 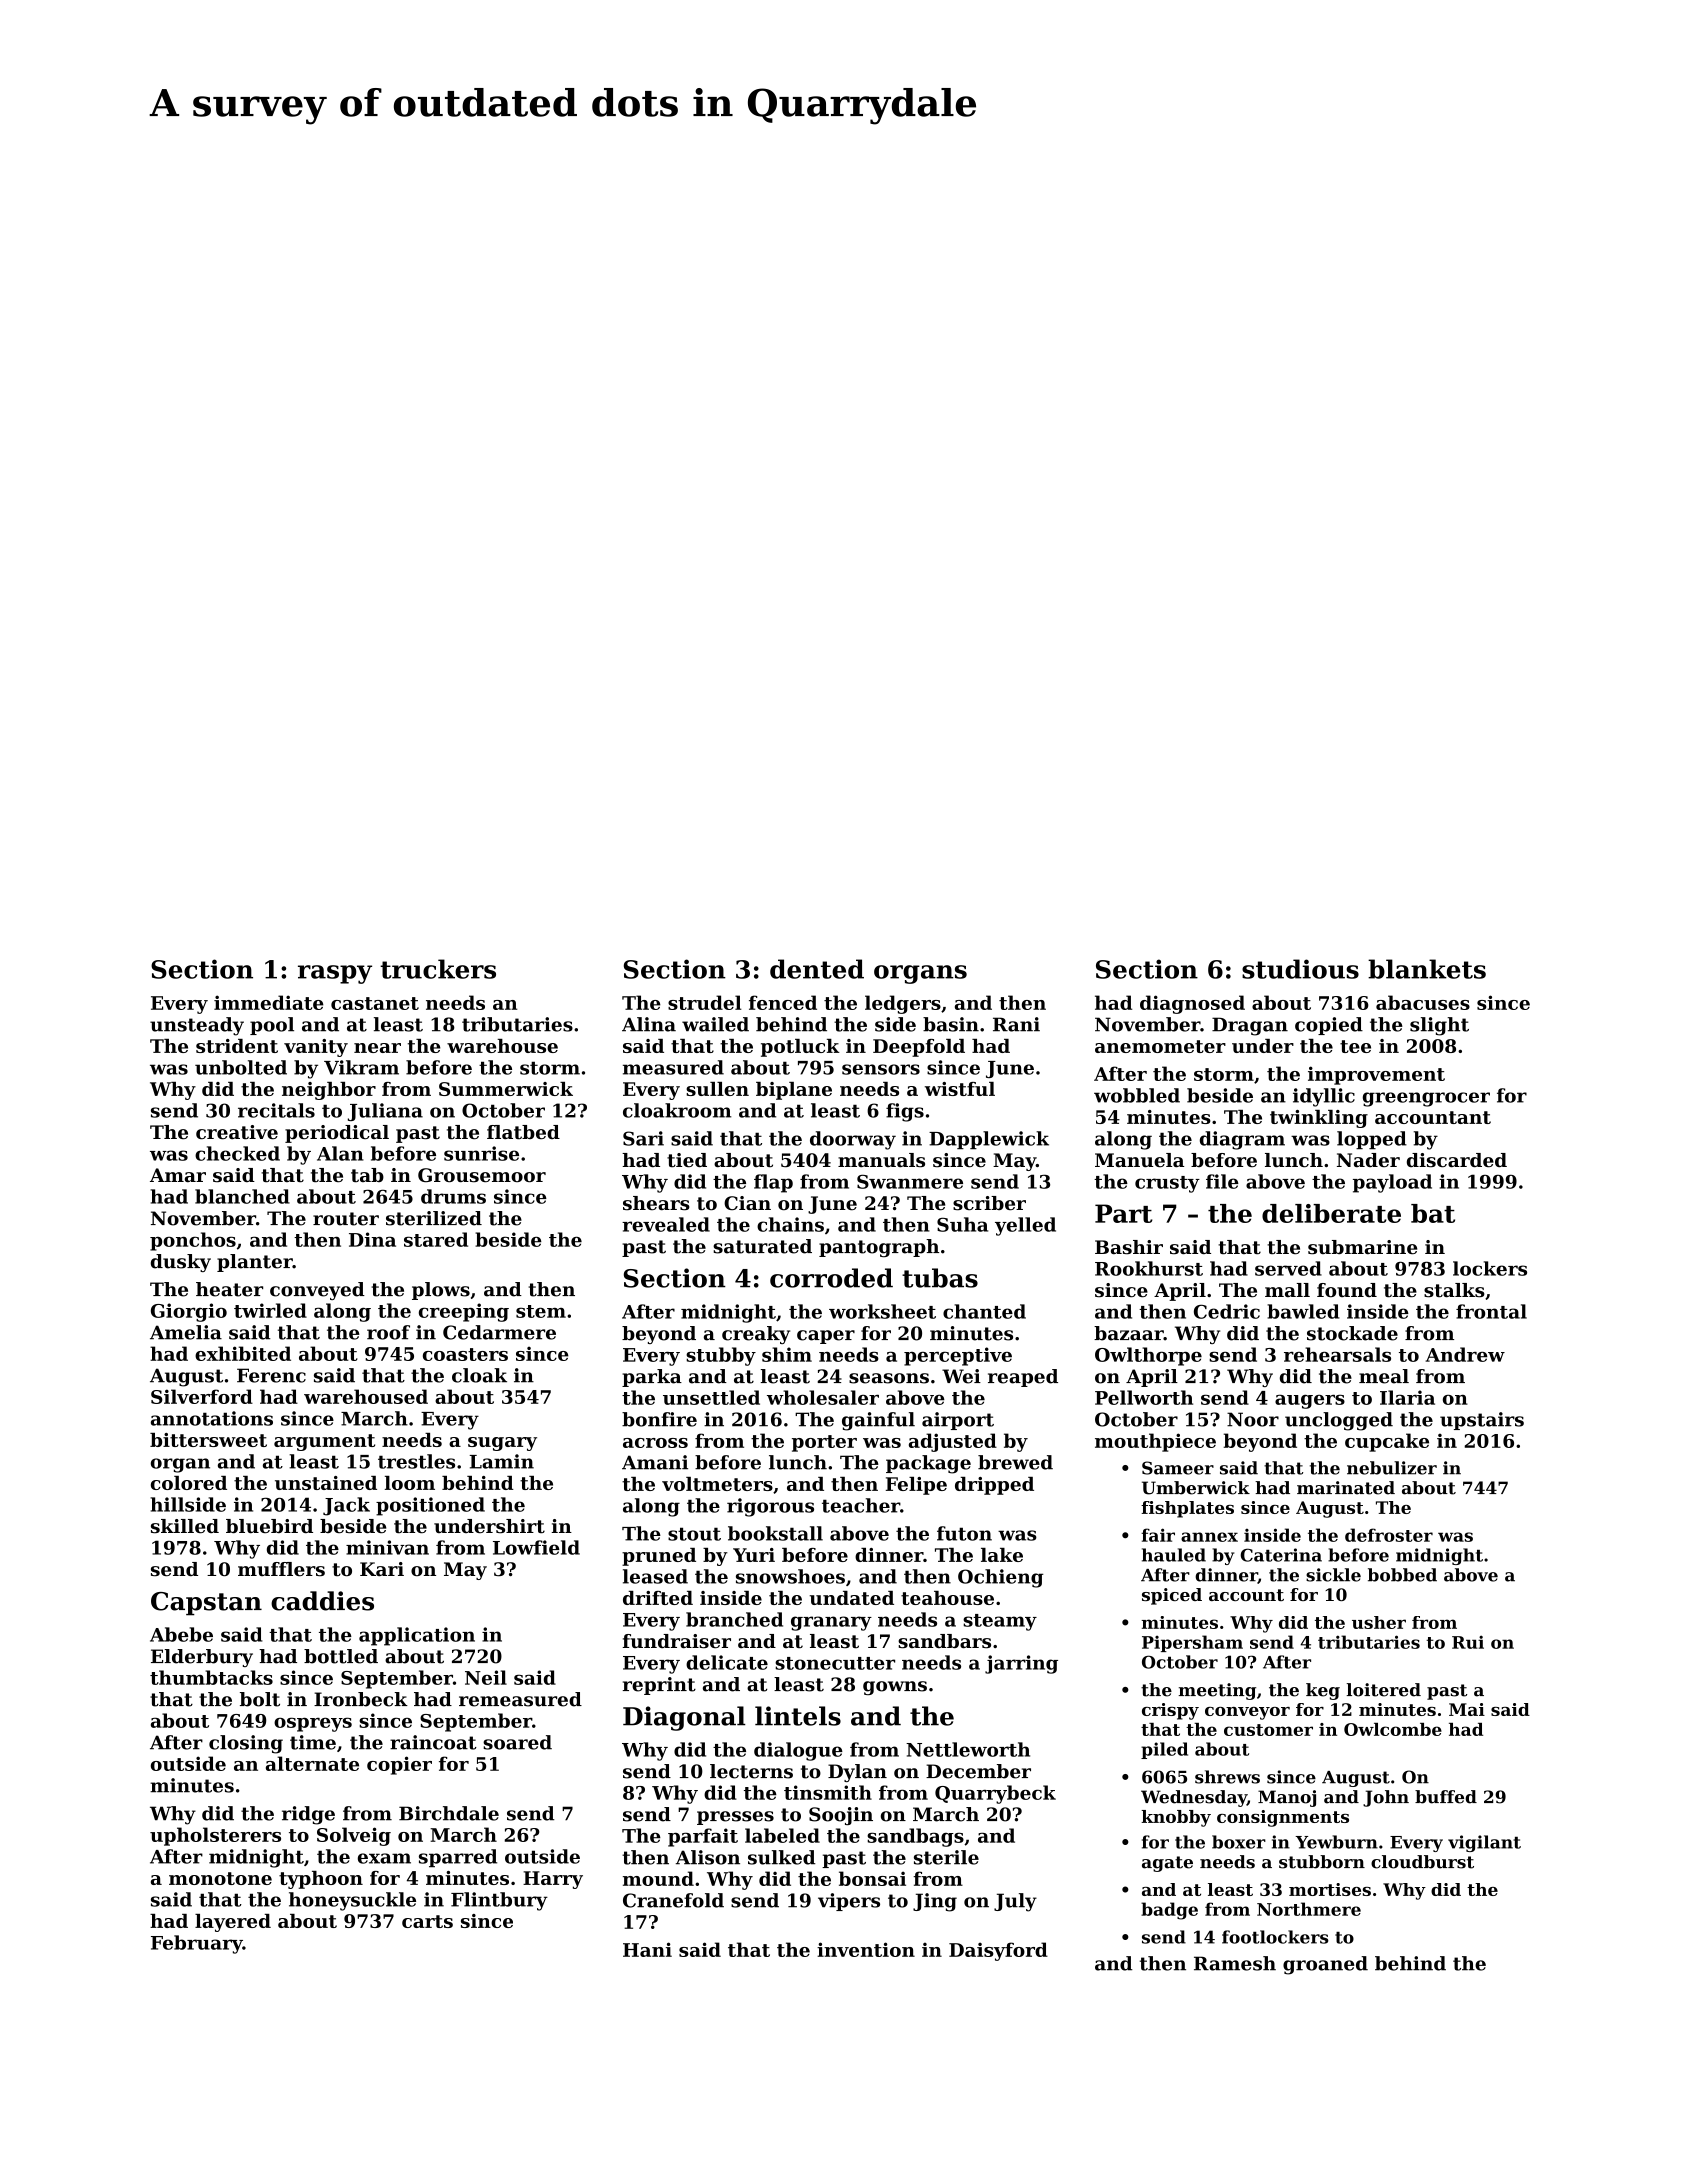 What do you see at coordinates (1310, 1401) in the page?
I see `augers` at bounding box center [1310, 1401].
